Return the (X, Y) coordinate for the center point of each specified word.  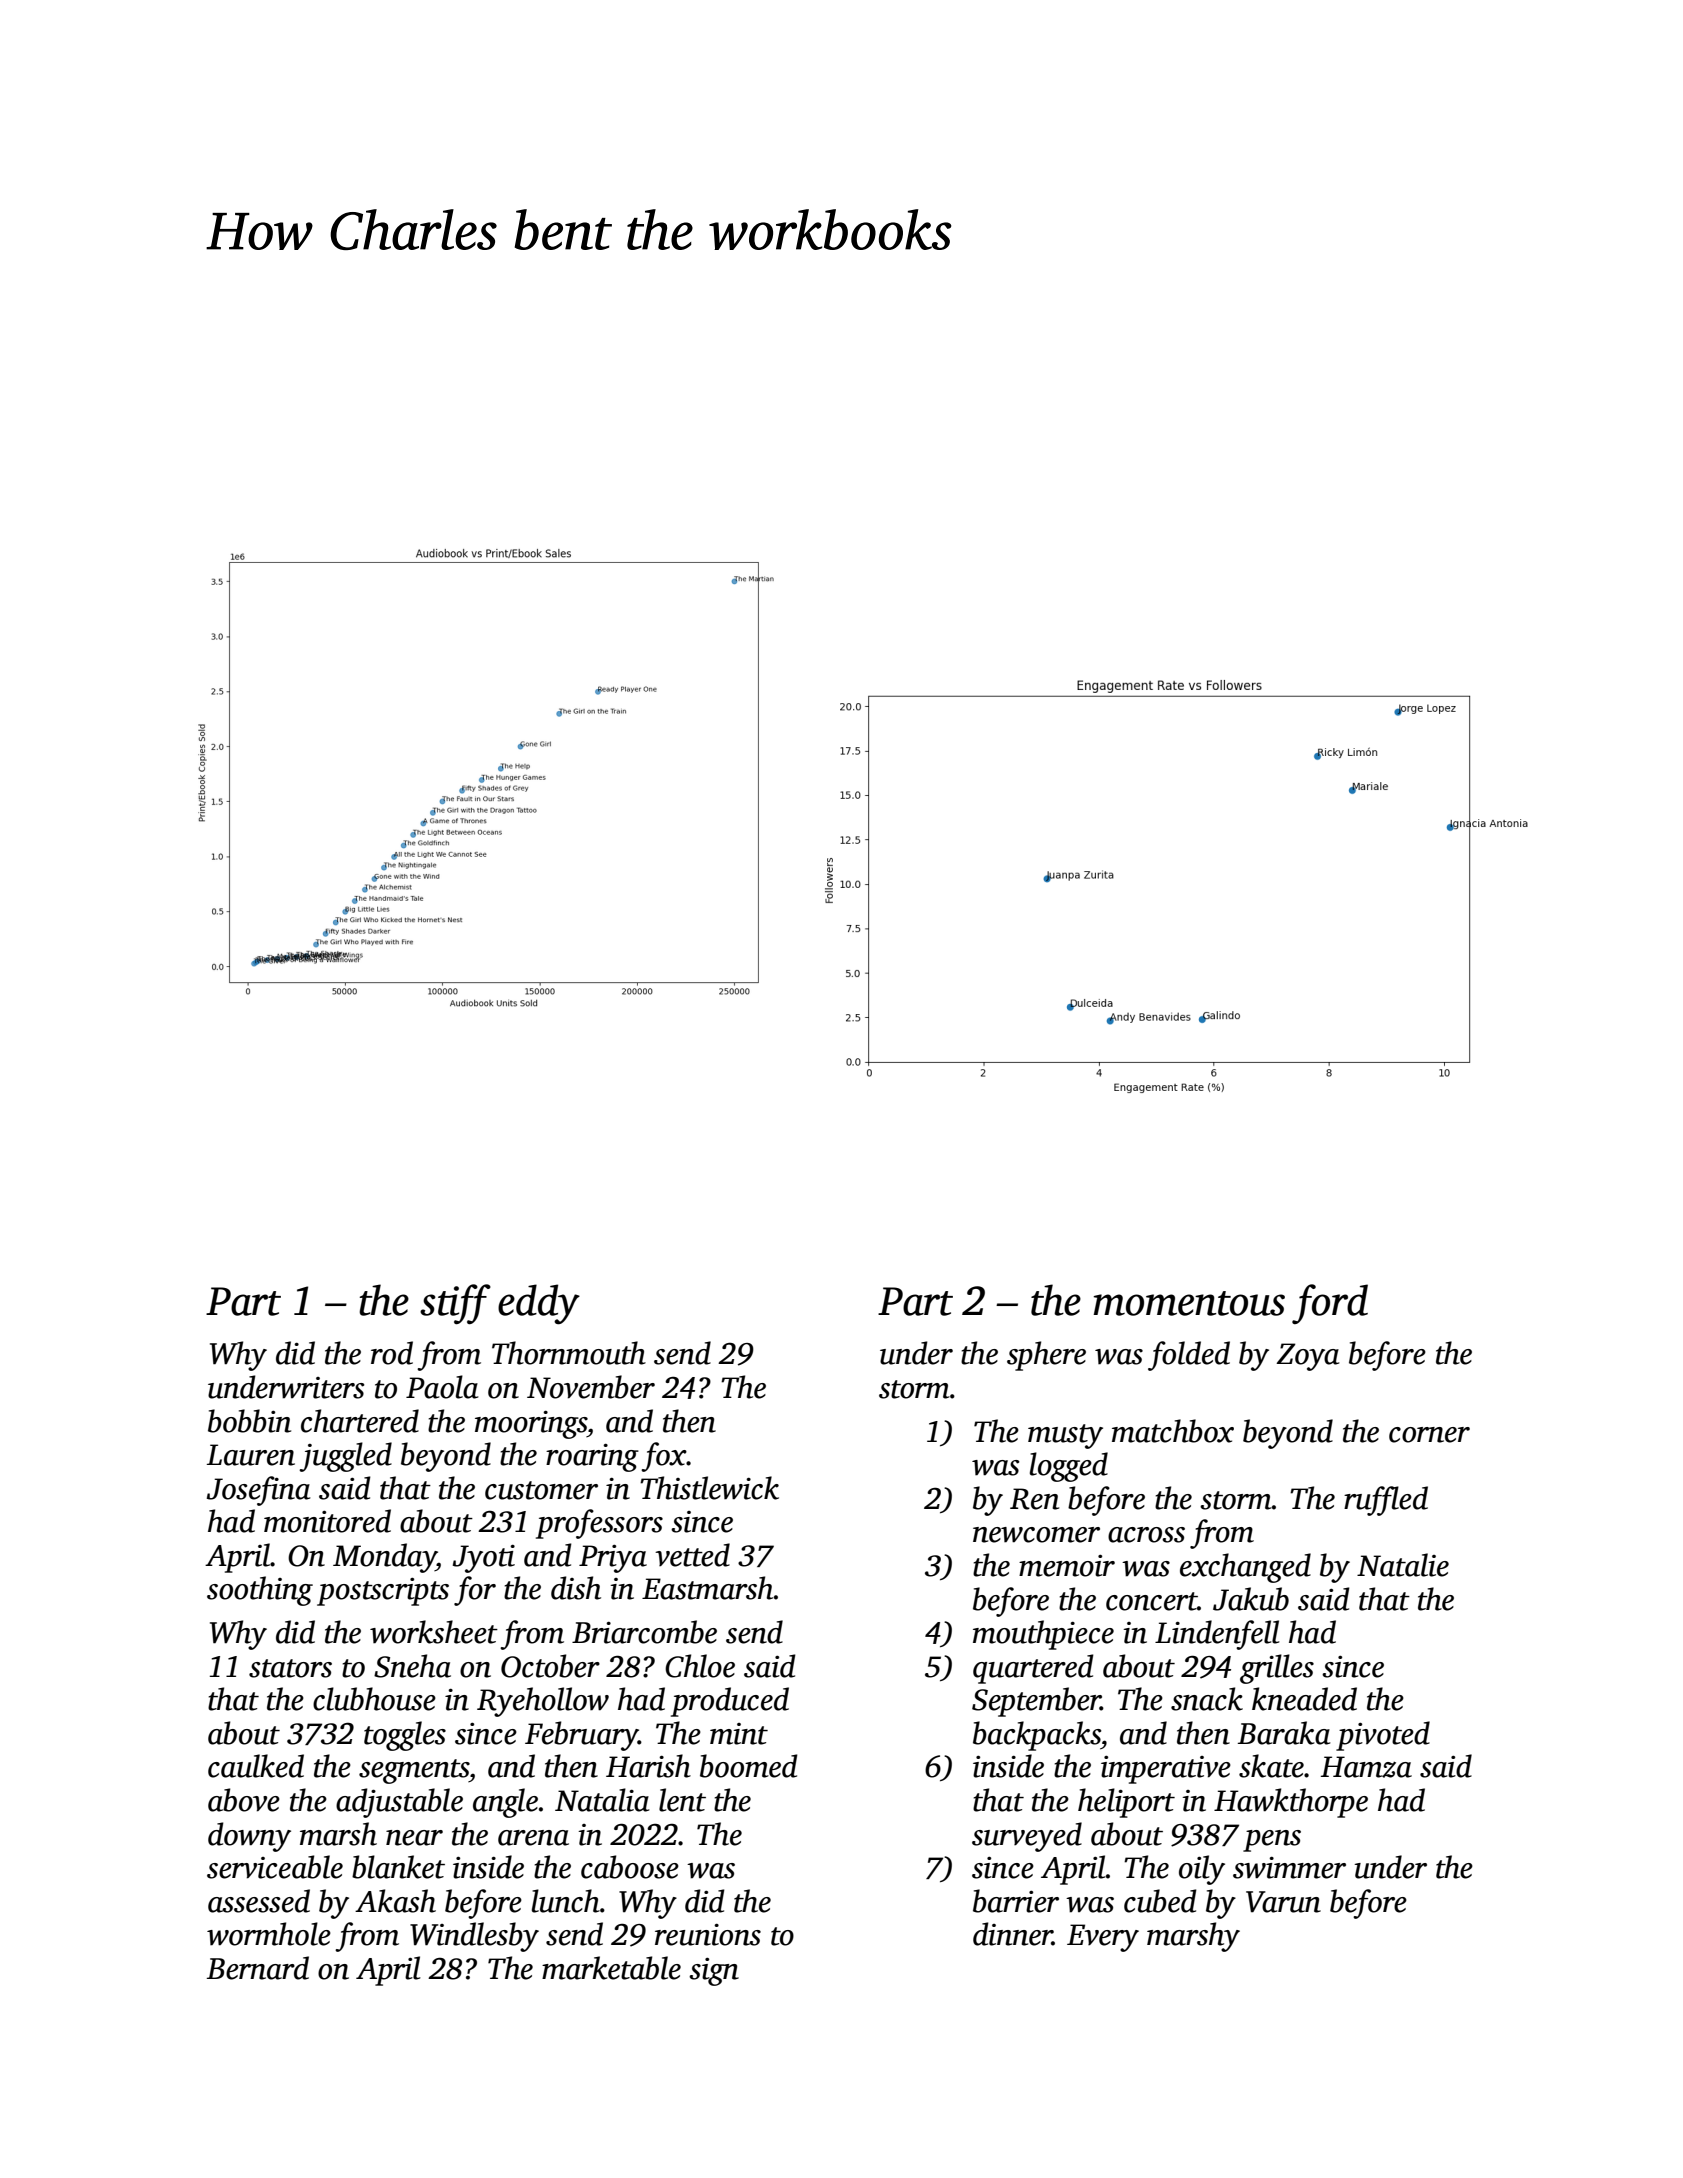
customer (541, 1490)
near (414, 1838)
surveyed (1027, 1837)
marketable (611, 1968)
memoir (1067, 1566)
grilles (1277, 1669)
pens (1272, 1841)
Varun (1283, 1902)
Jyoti (484, 1559)
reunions (708, 1935)
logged (1069, 1467)
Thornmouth (569, 1353)
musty (1065, 1436)
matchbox (1173, 1431)
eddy (539, 1304)
